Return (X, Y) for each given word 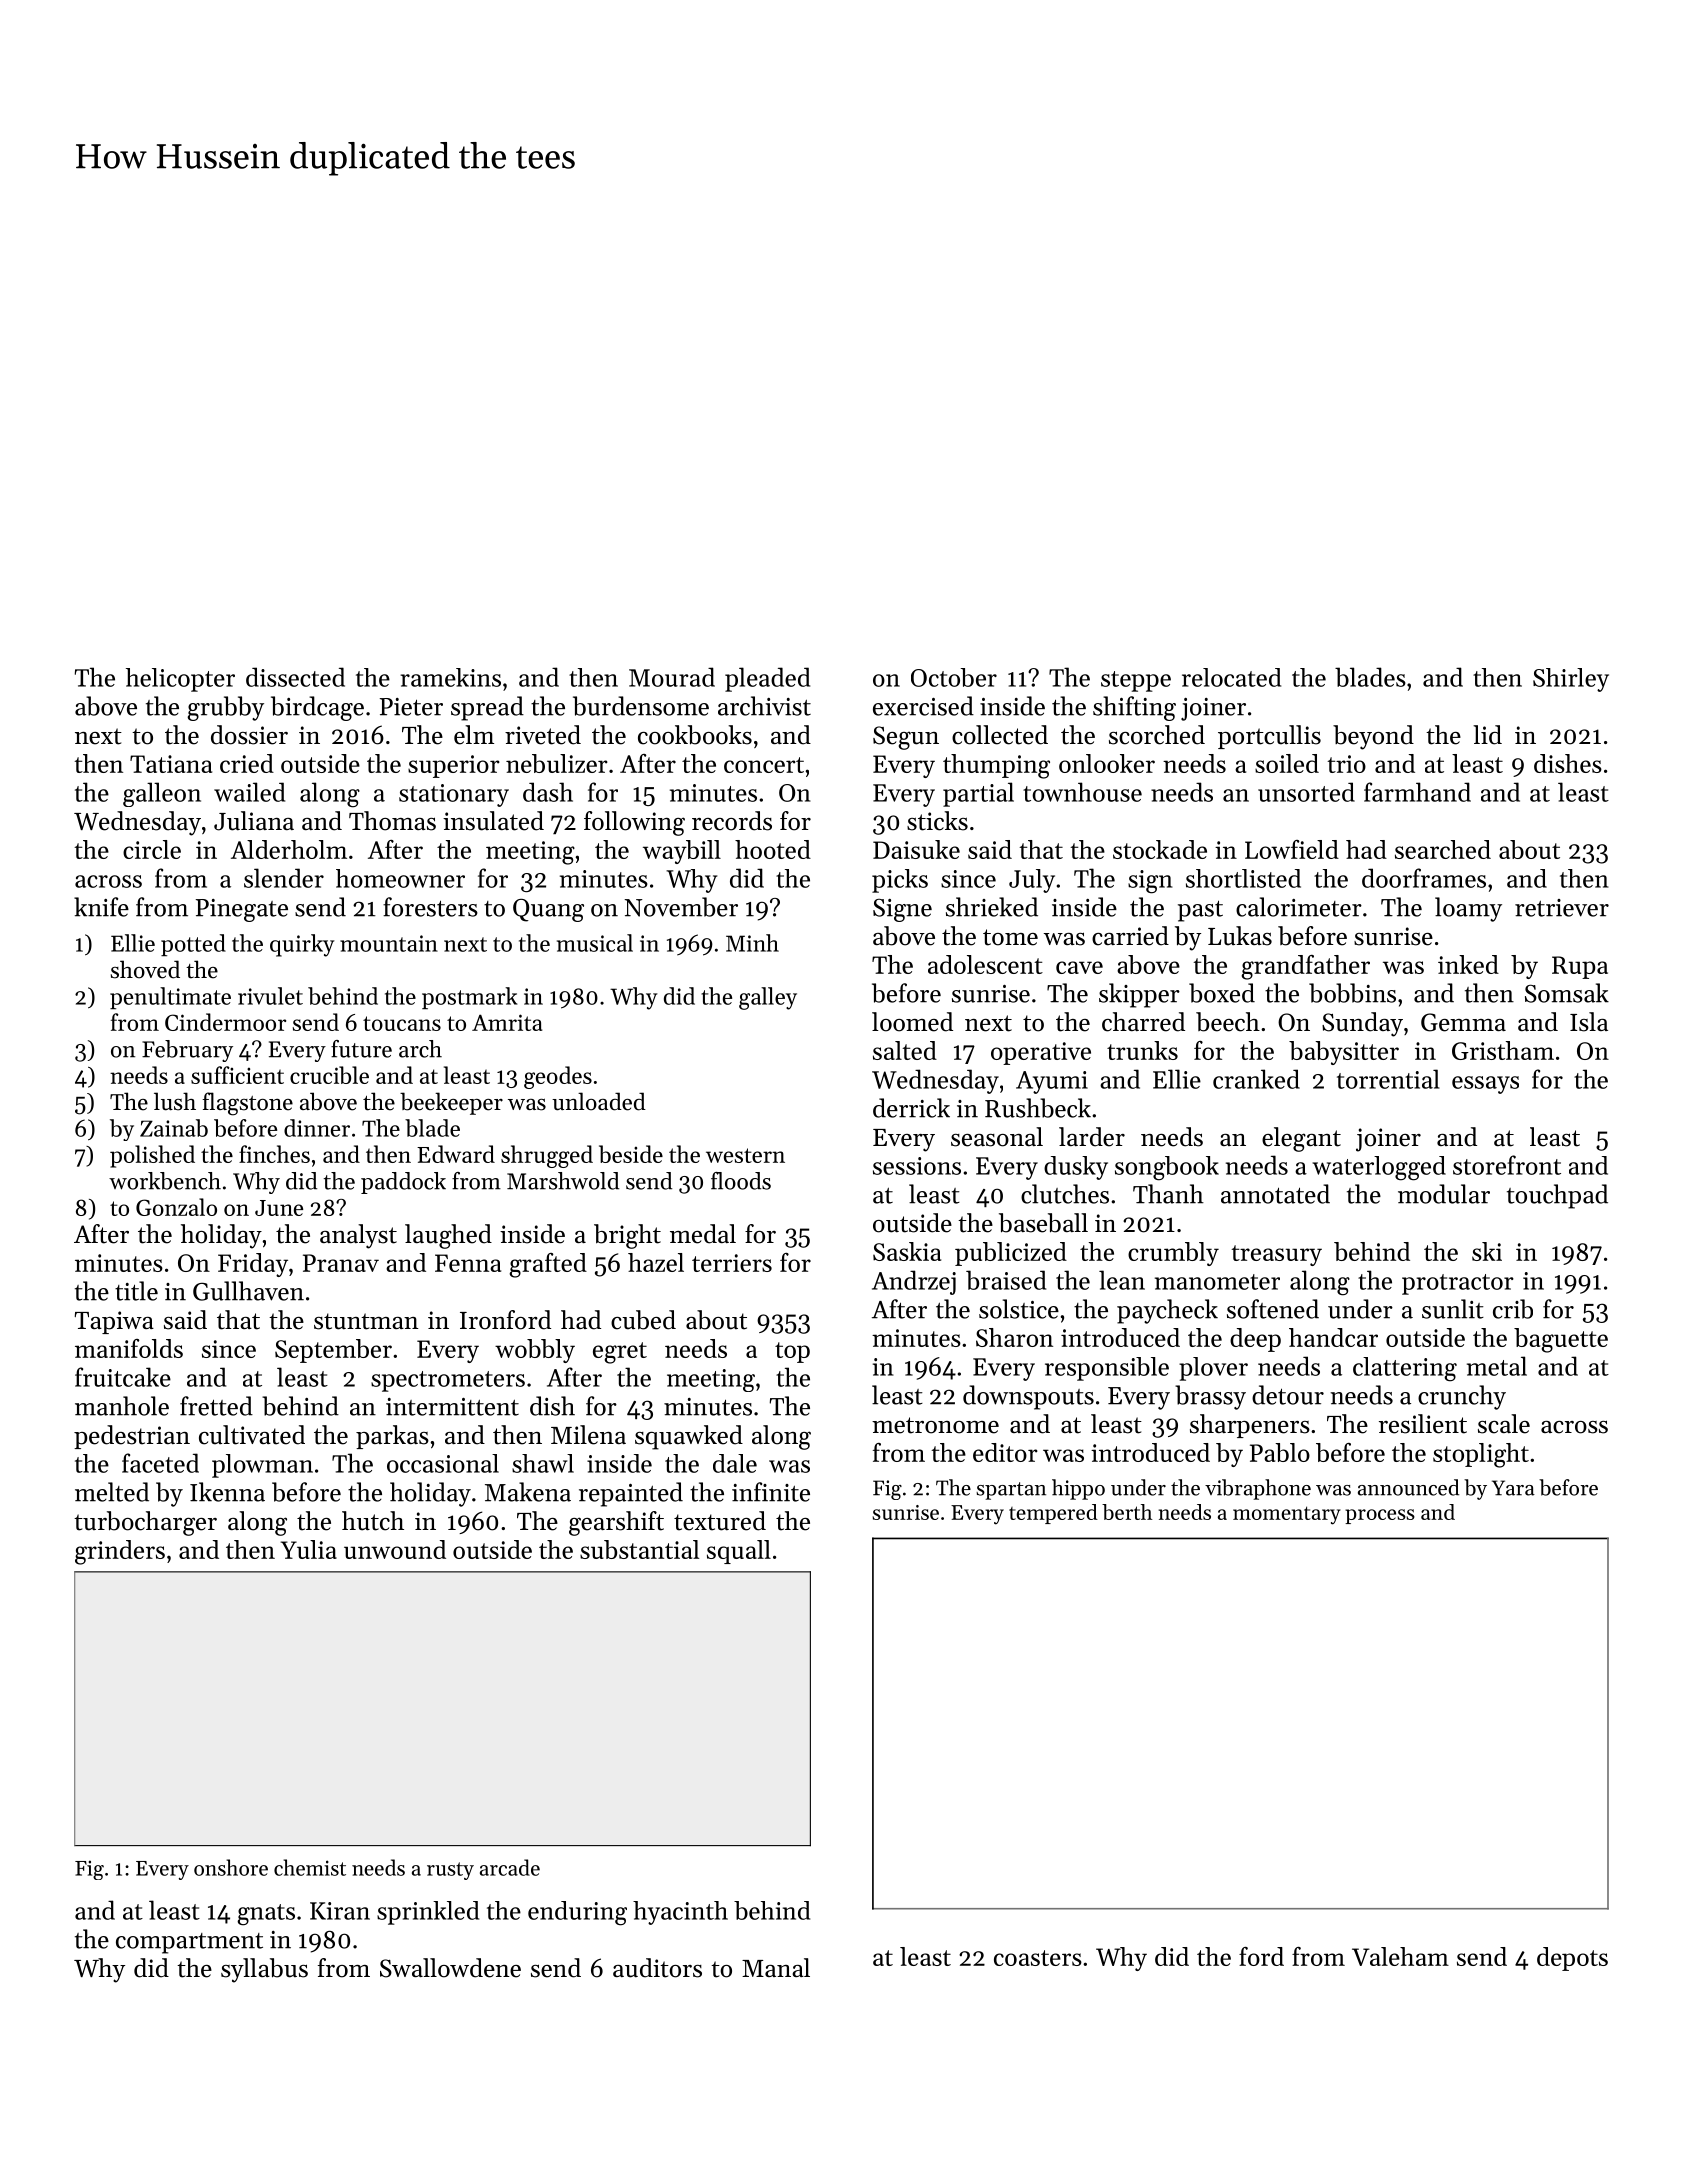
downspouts (1028, 1397)
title (136, 1291)
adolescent (985, 964)
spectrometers (448, 1381)
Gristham (1503, 1050)
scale (1504, 1424)
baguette (1561, 1340)
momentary (1287, 1515)
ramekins (450, 677)
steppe (1136, 681)
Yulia (309, 1549)
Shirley (1571, 680)
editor (1005, 1452)
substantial (639, 1549)
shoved (145, 969)
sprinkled (428, 1913)
